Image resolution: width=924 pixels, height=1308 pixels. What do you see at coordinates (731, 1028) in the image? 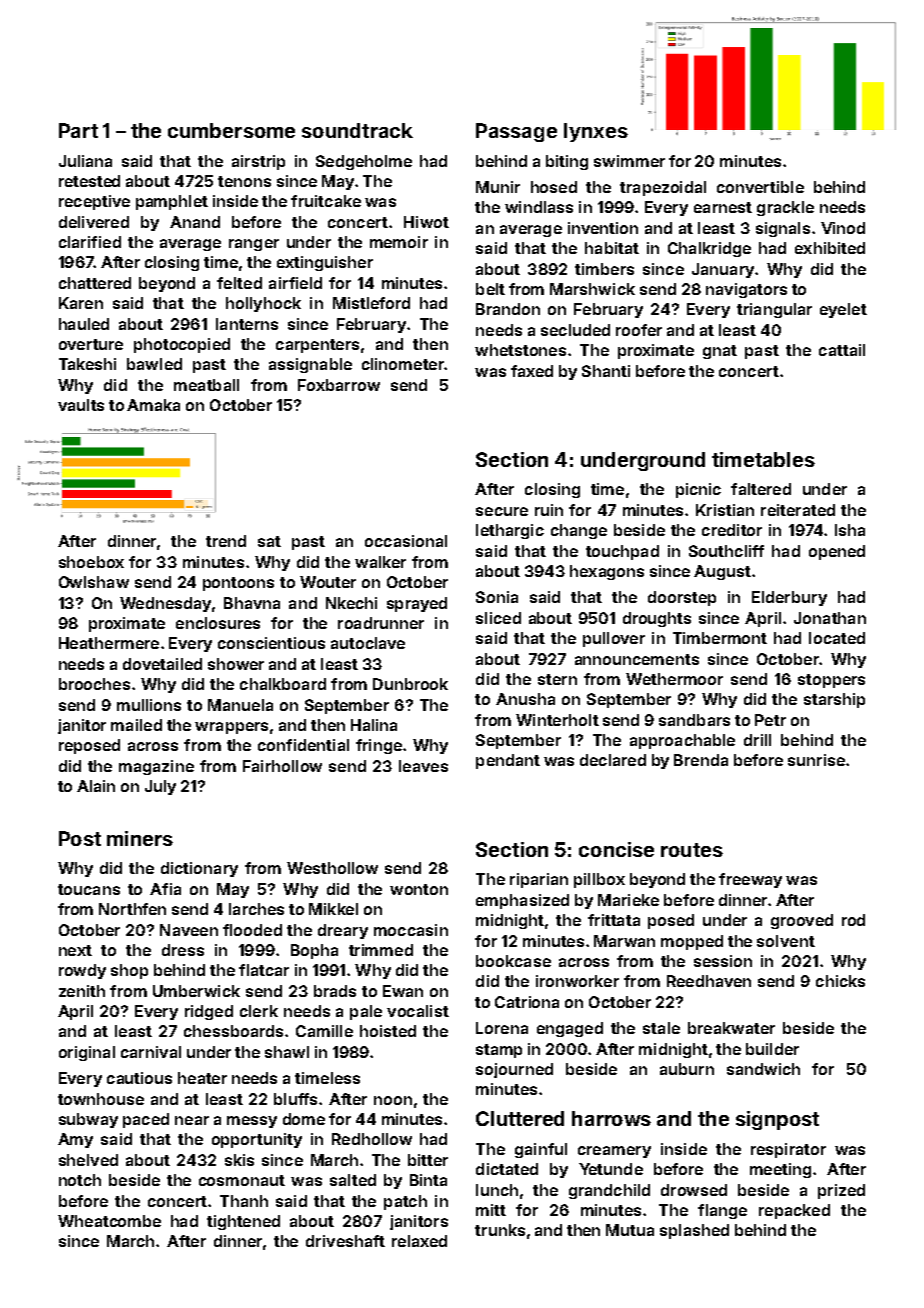
I see `breakwater` at bounding box center [731, 1028].
